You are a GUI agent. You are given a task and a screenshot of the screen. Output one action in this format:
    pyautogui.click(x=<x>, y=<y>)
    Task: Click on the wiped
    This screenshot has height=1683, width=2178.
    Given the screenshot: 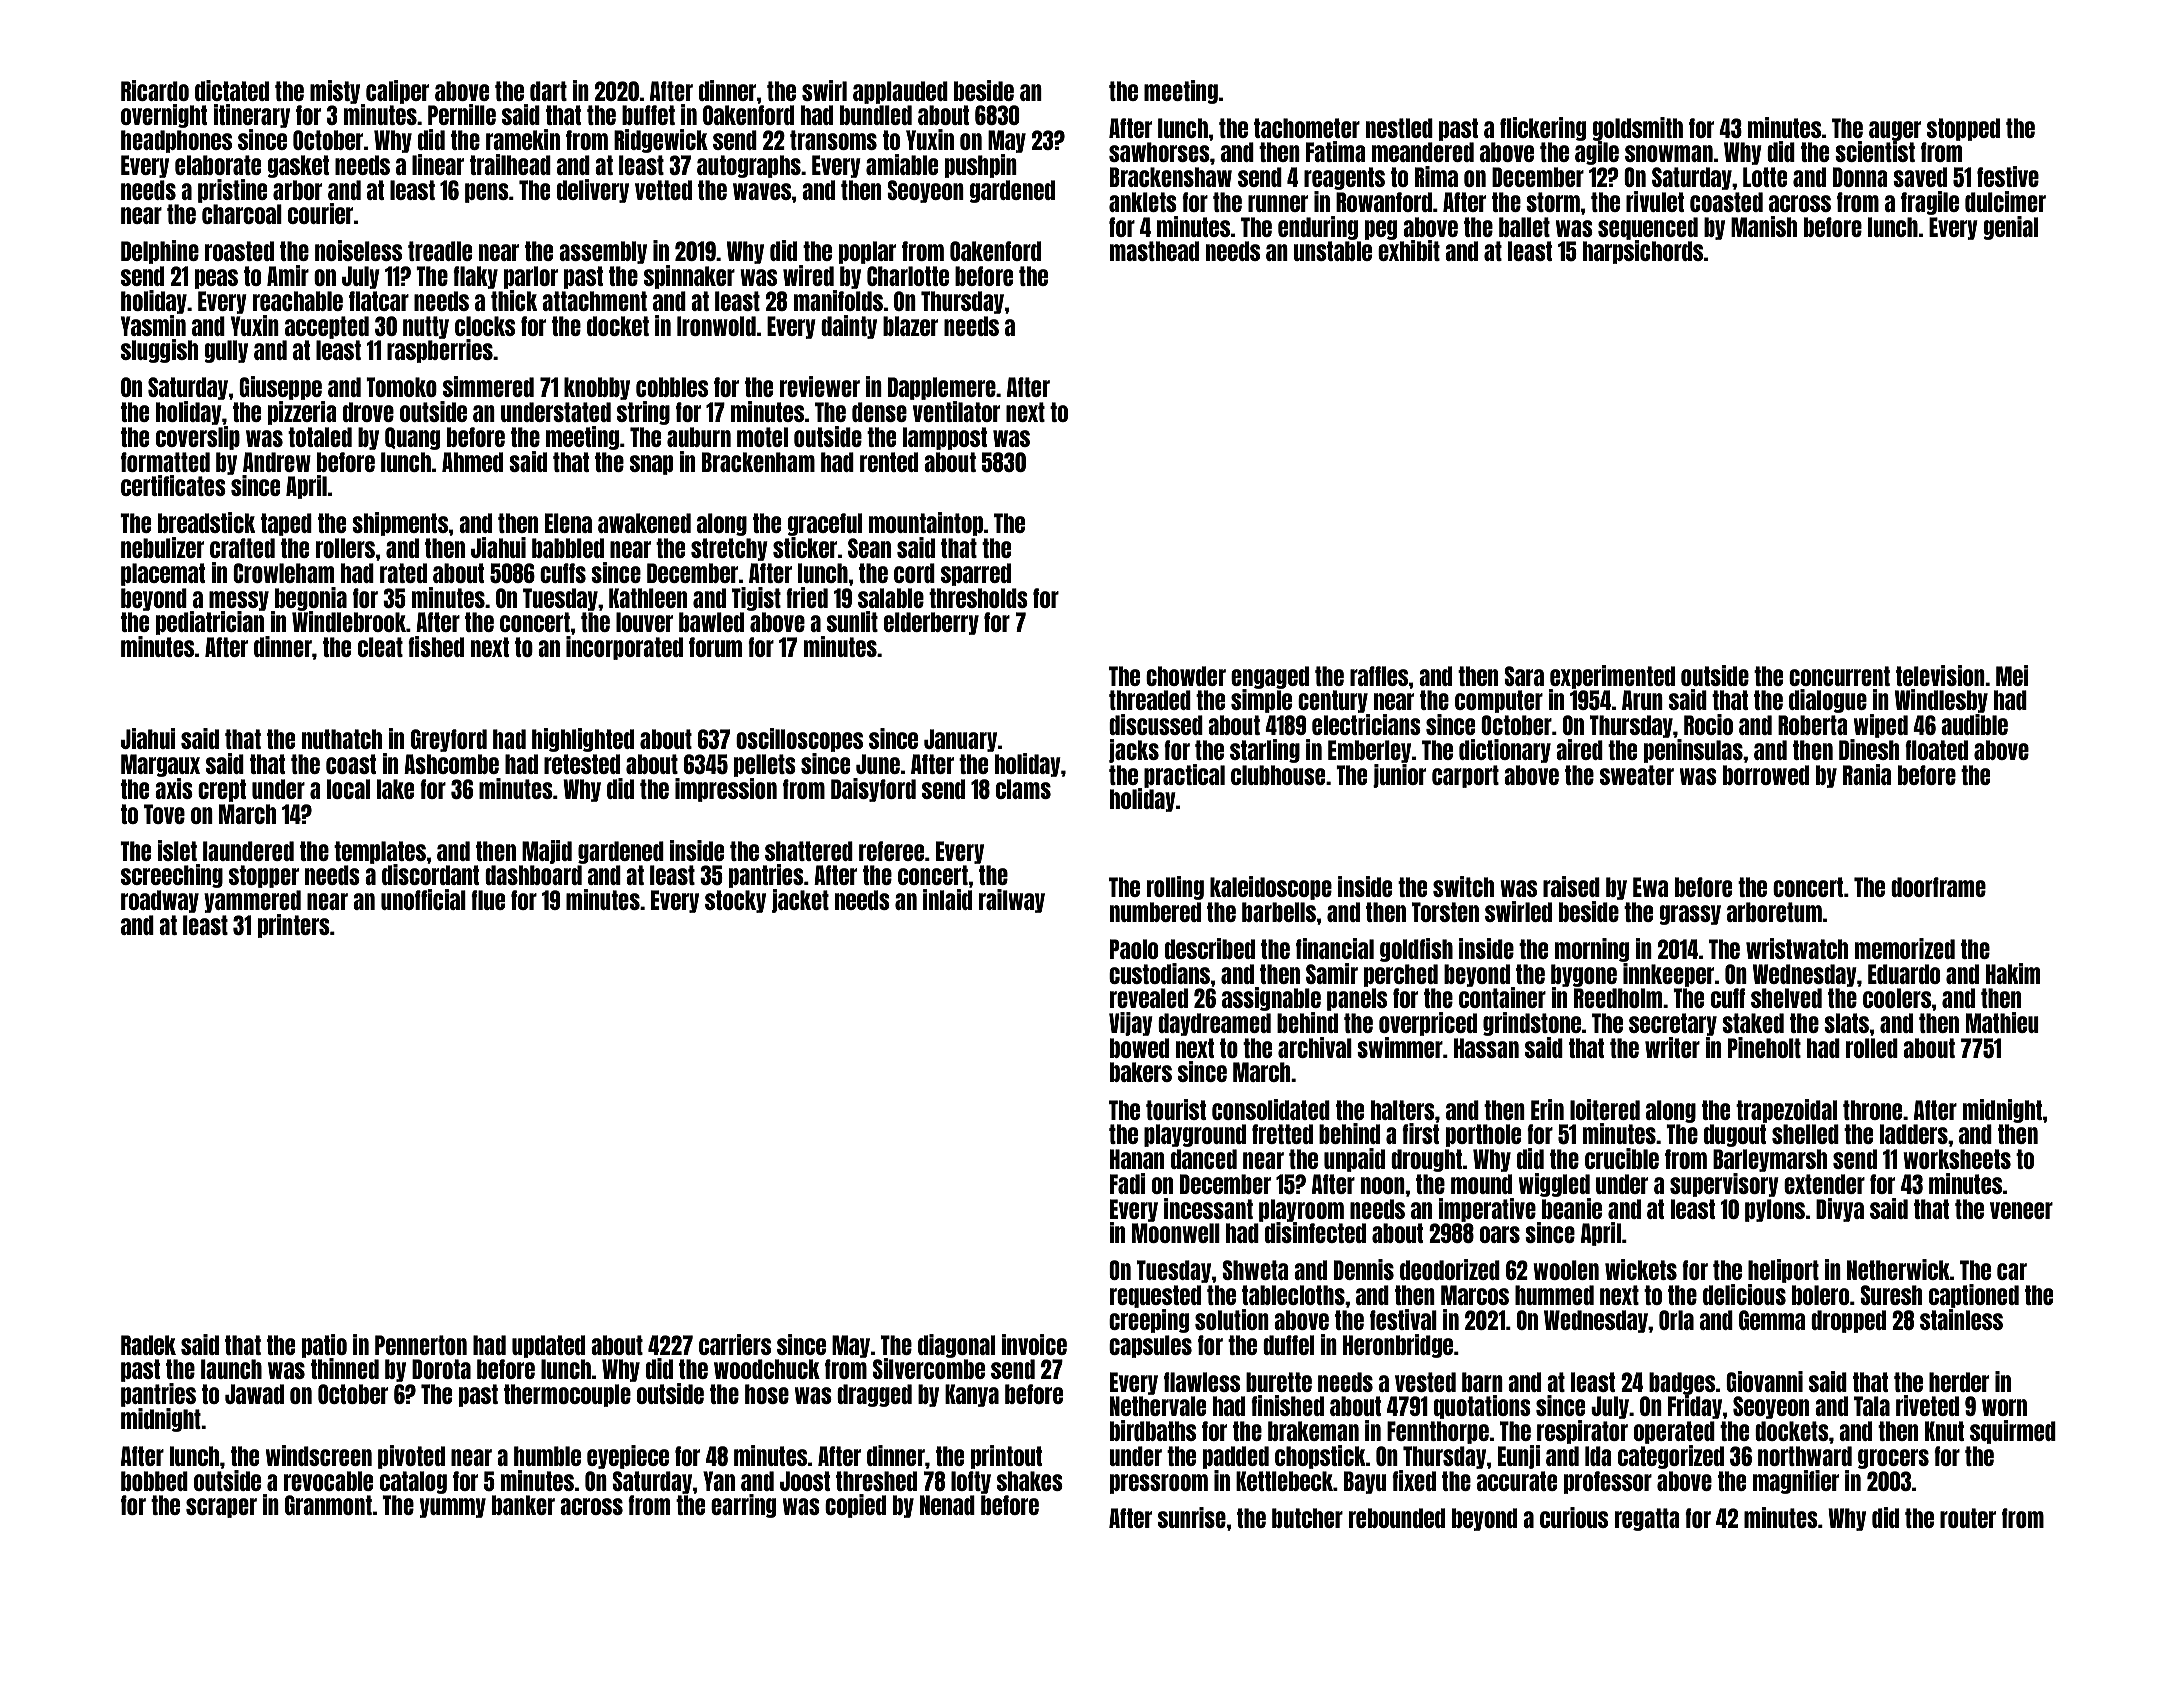 What is the action you would take?
    pyautogui.click(x=1881, y=726)
